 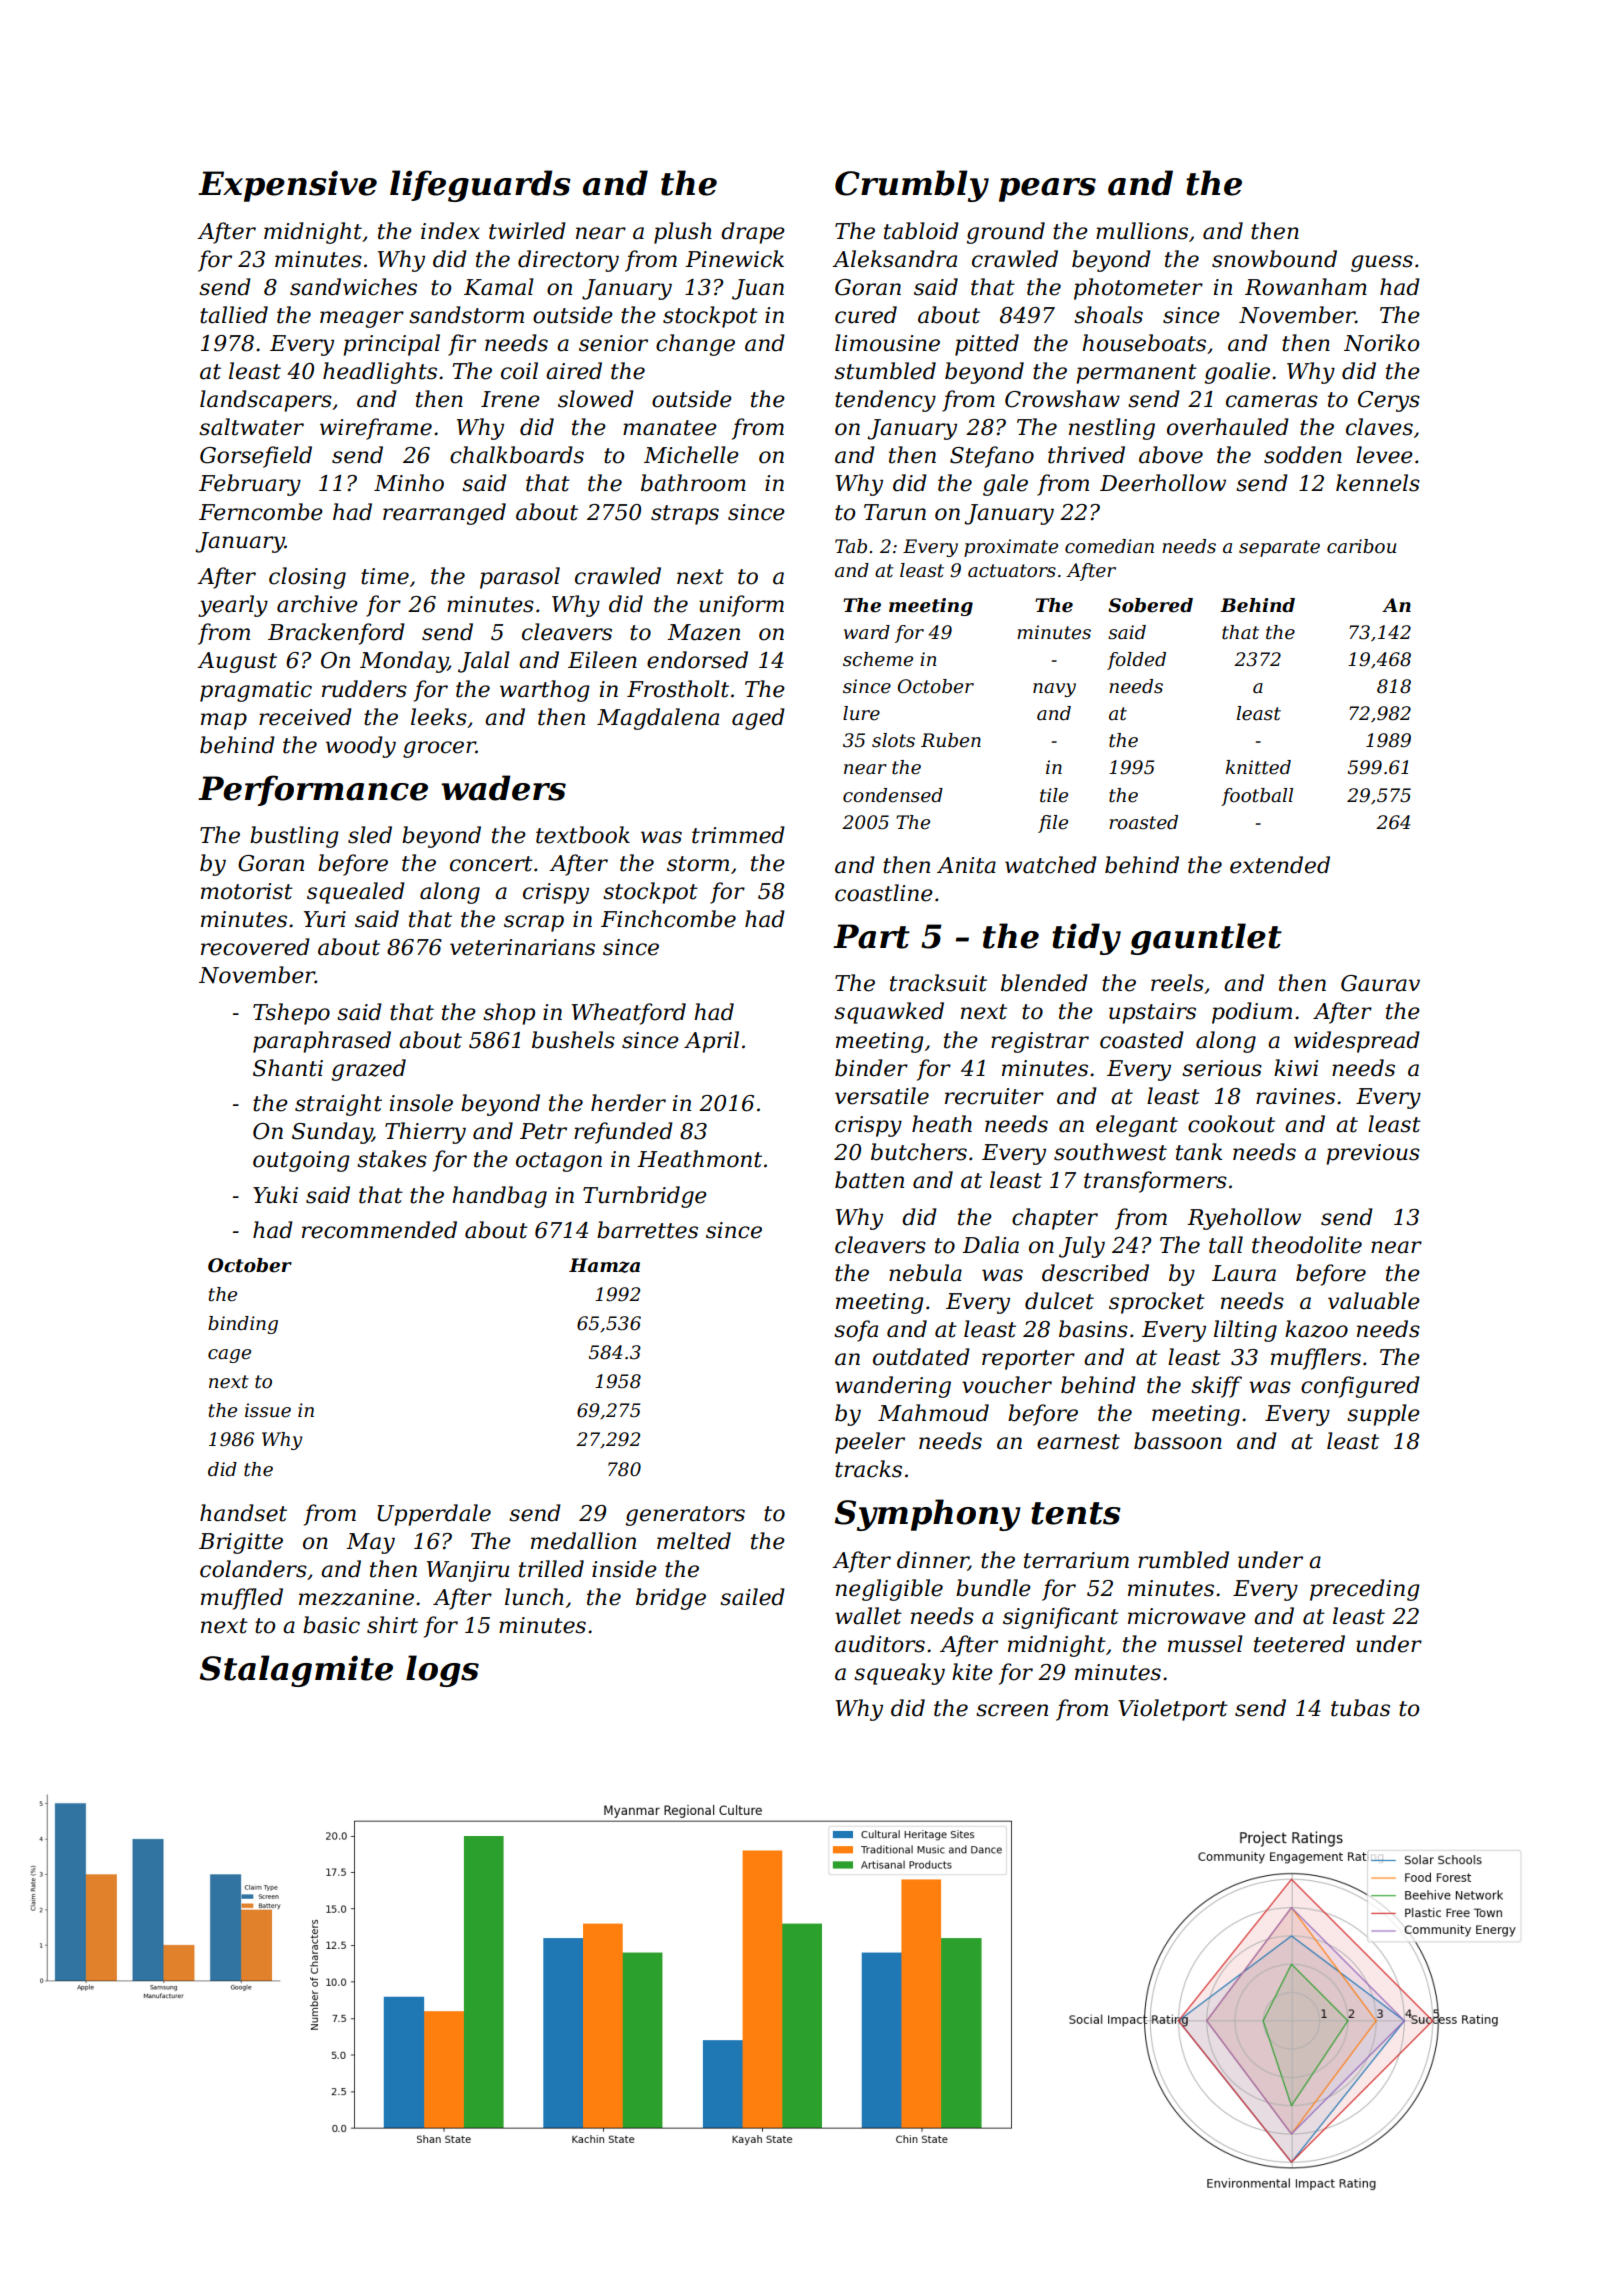 I want to click on map, so click(x=224, y=721).
